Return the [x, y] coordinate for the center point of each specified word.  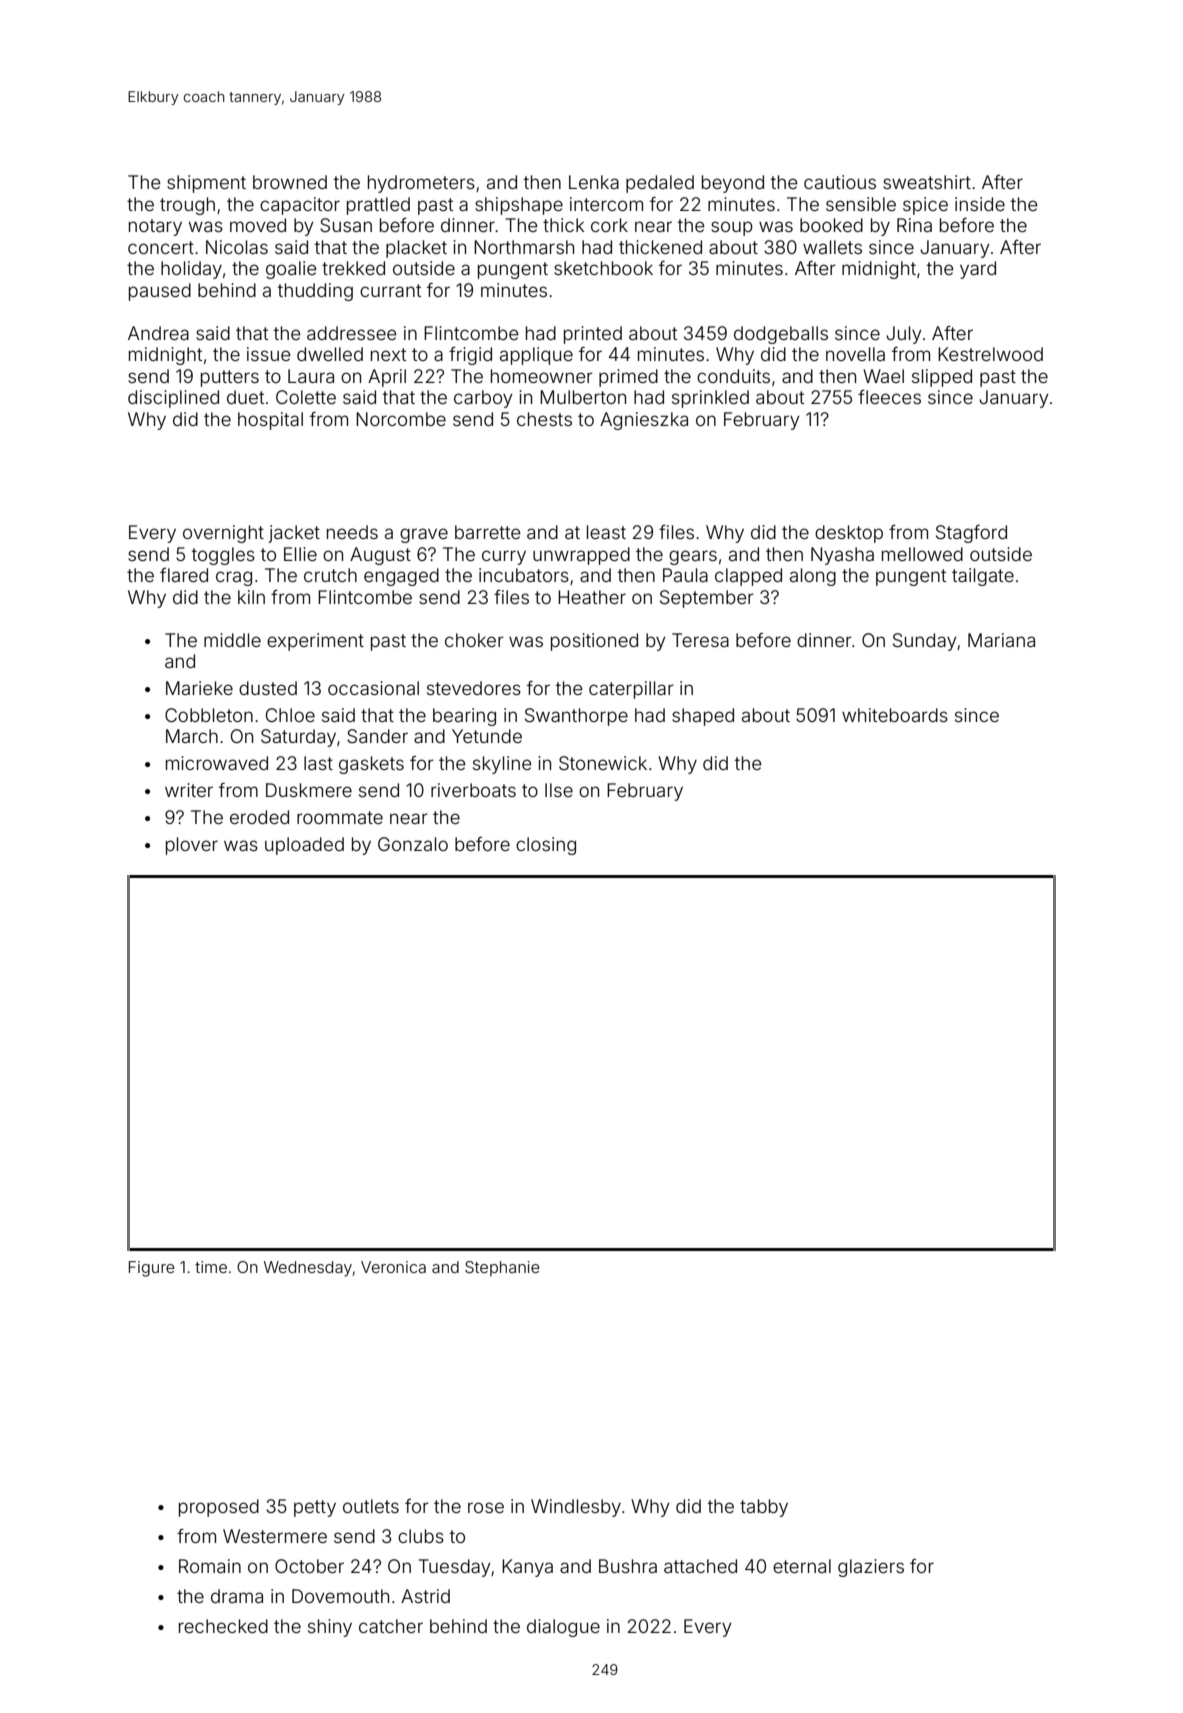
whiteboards [895, 715]
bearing [464, 717]
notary [155, 227]
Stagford [971, 534]
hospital [270, 421]
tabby [764, 1508]
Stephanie [502, 1268]
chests [544, 419]
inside [980, 204]
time [211, 1267]
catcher [391, 1626]
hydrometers [421, 184]
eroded [259, 817]
